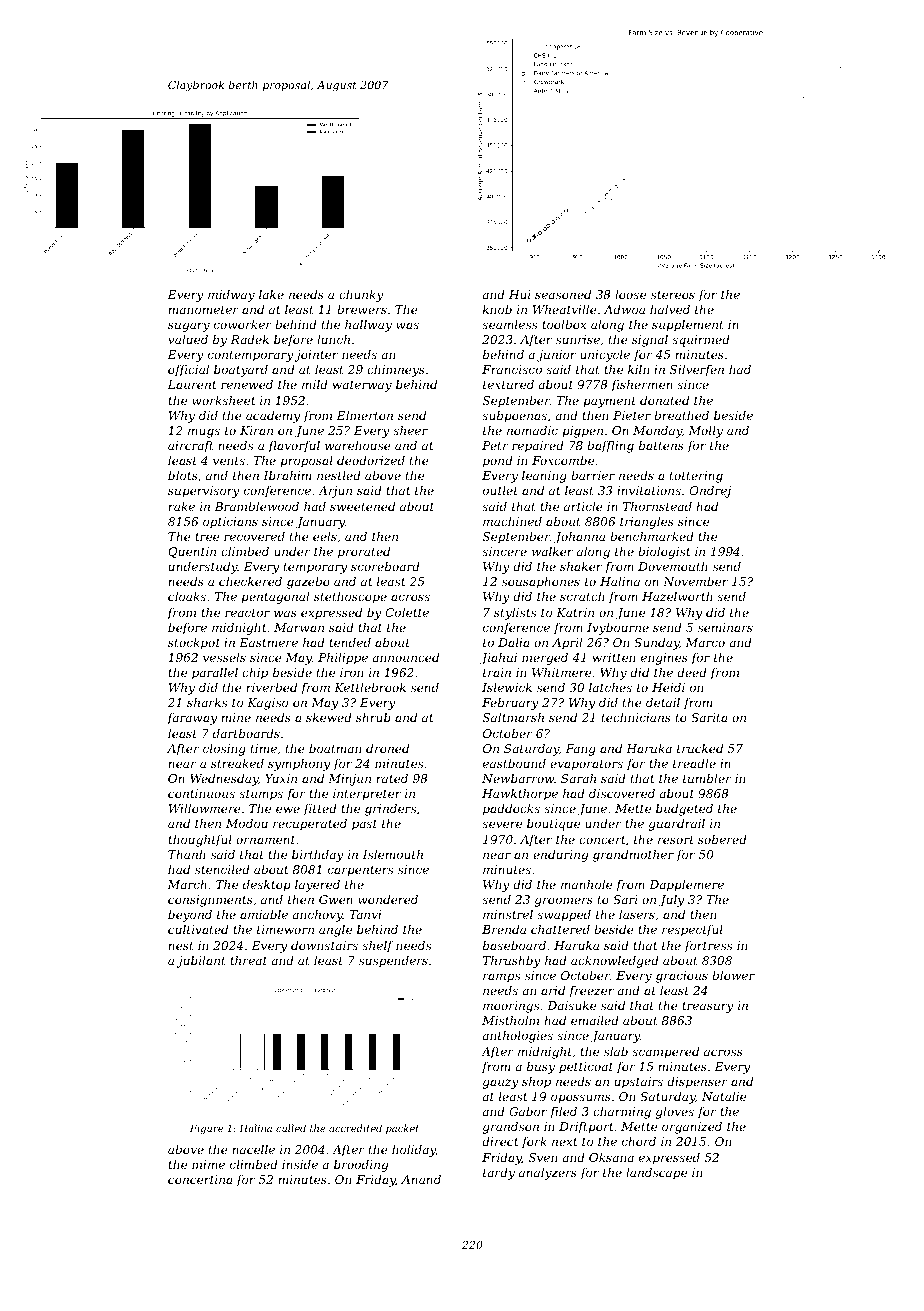  What do you see at coordinates (421, 1179) in the page?
I see `Anand` at bounding box center [421, 1179].
